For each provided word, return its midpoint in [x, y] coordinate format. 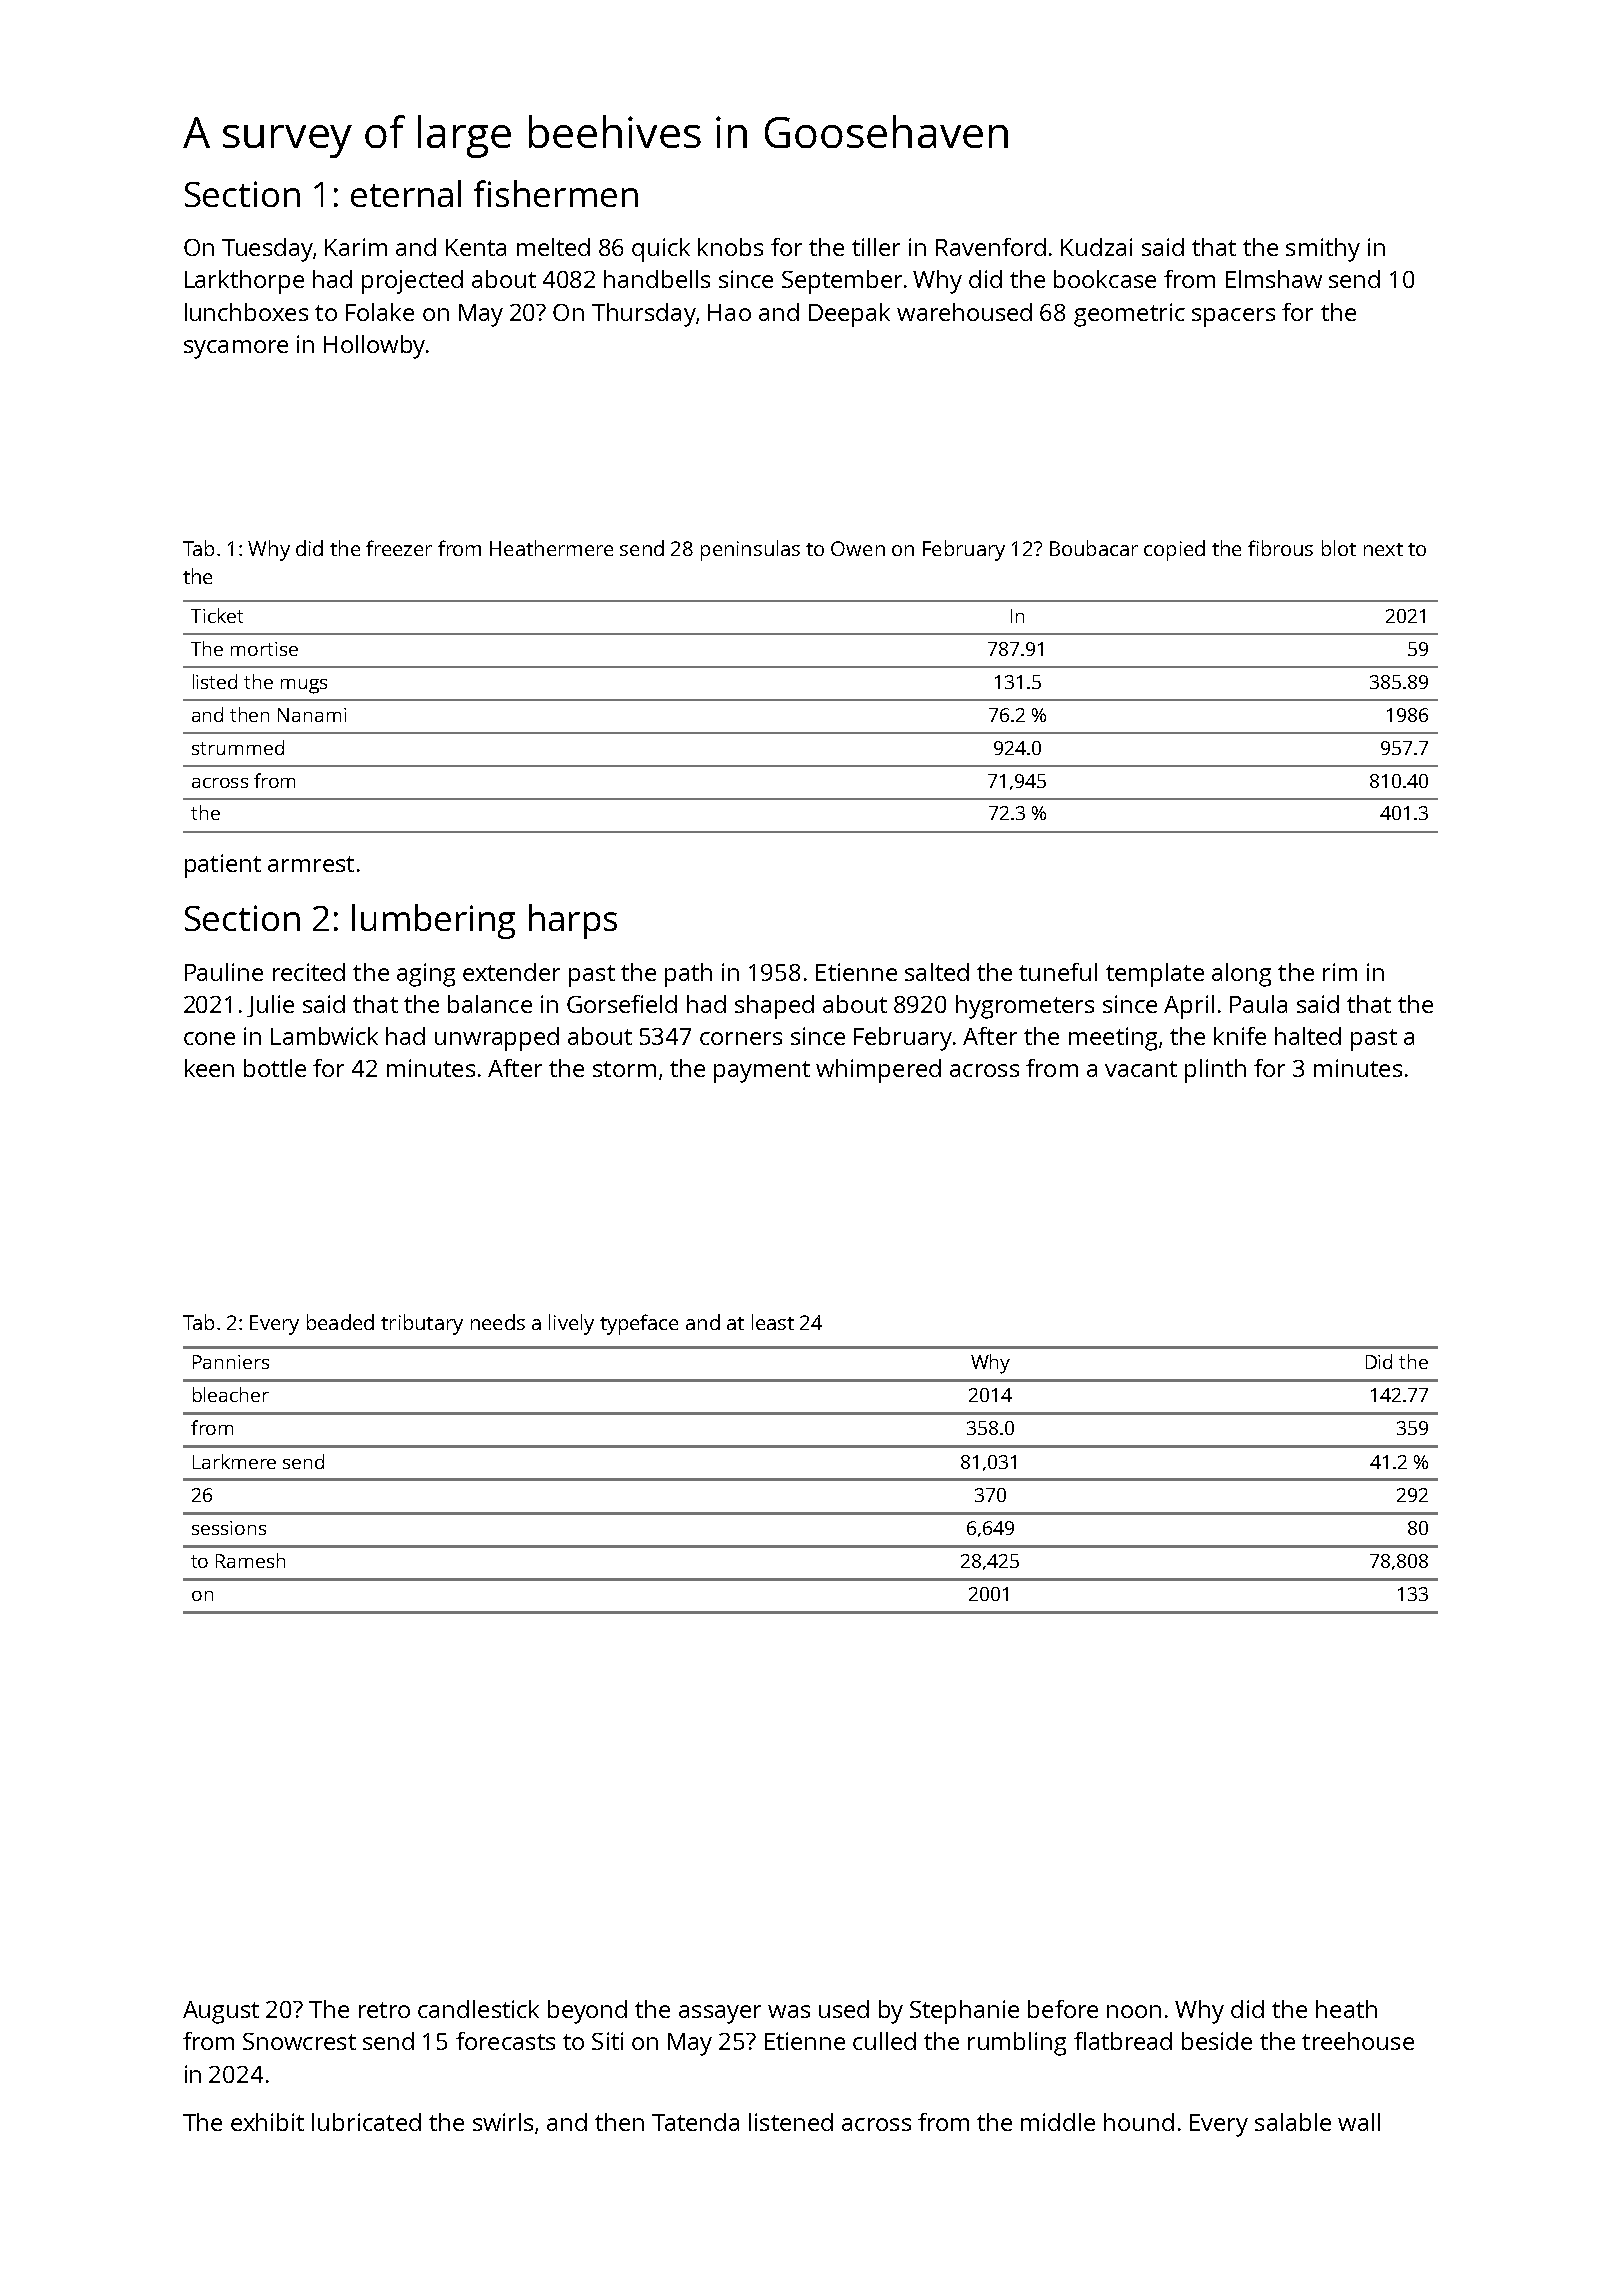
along [1241, 975]
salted [937, 972]
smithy [1323, 250]
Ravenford [991, 247]
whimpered [878, 1071]
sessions [229, 1528]
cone [209, 1038]
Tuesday [267, 250]
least [773, 1322]
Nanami [312, 715]
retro [384, 2010]
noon [1134, 2011]
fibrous [1280, 548]
